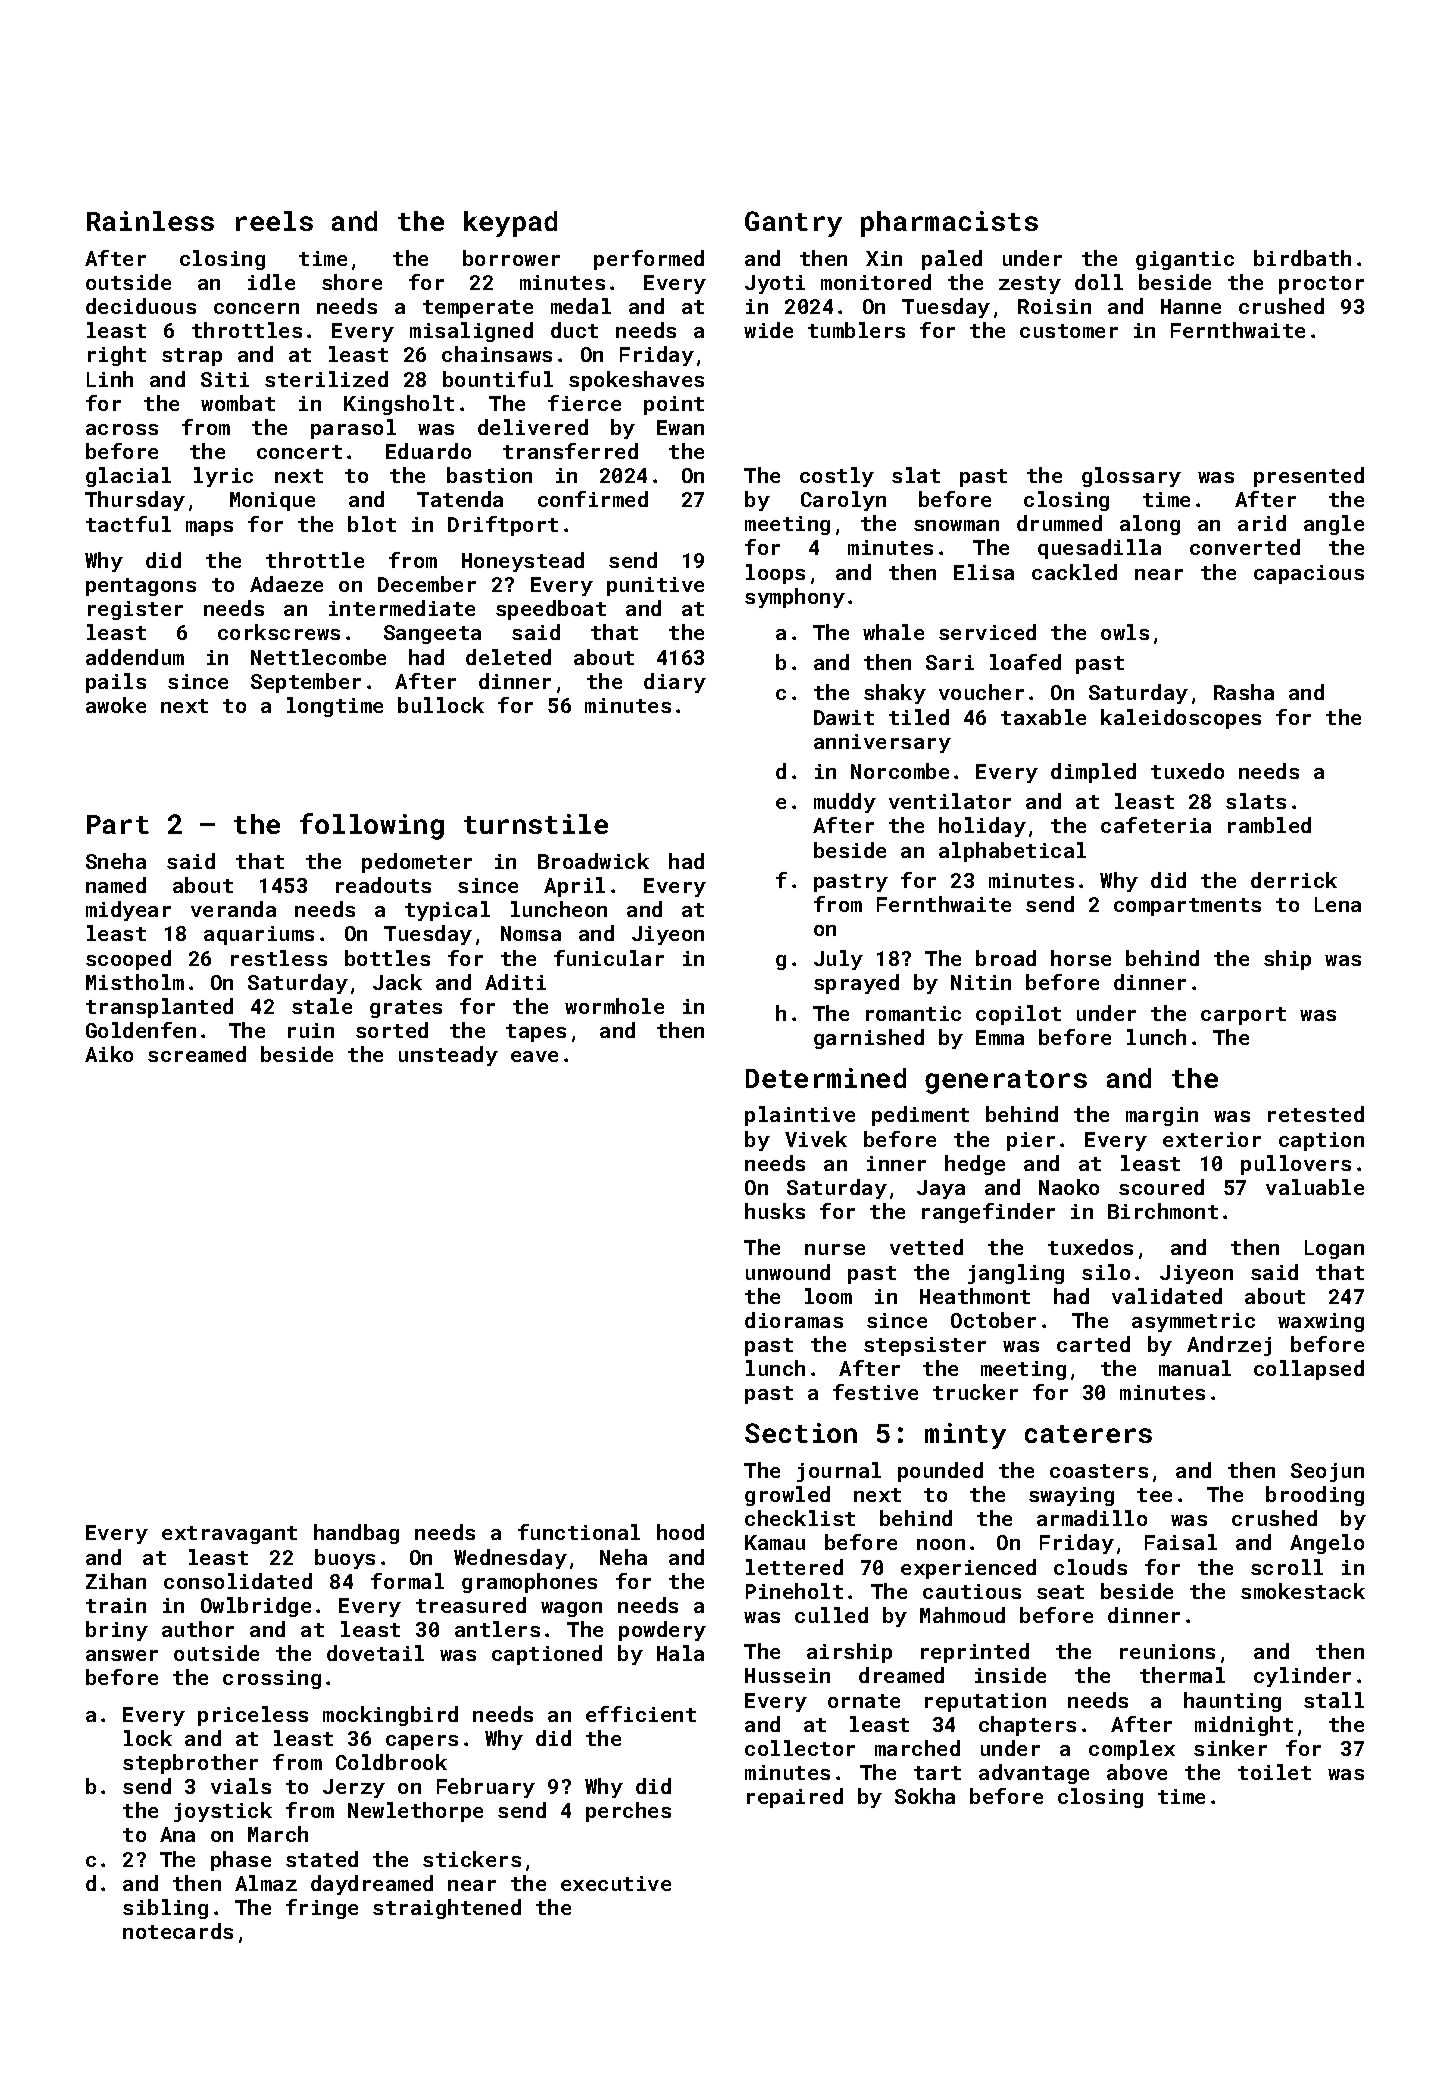  Describe the element at coordinates (616, 1883) in the page. I see `executive` at that location.
